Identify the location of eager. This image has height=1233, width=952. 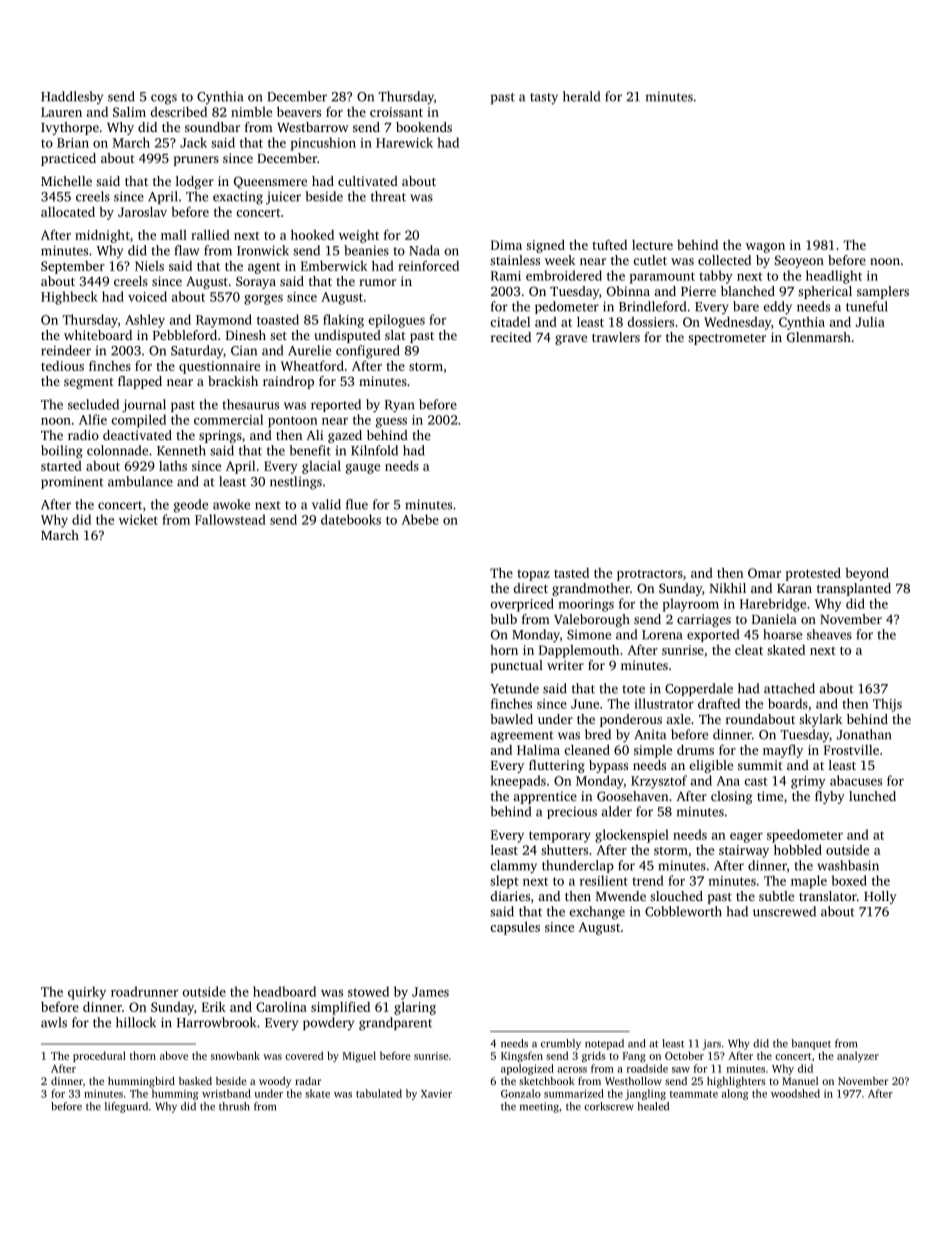
(746, 838).
